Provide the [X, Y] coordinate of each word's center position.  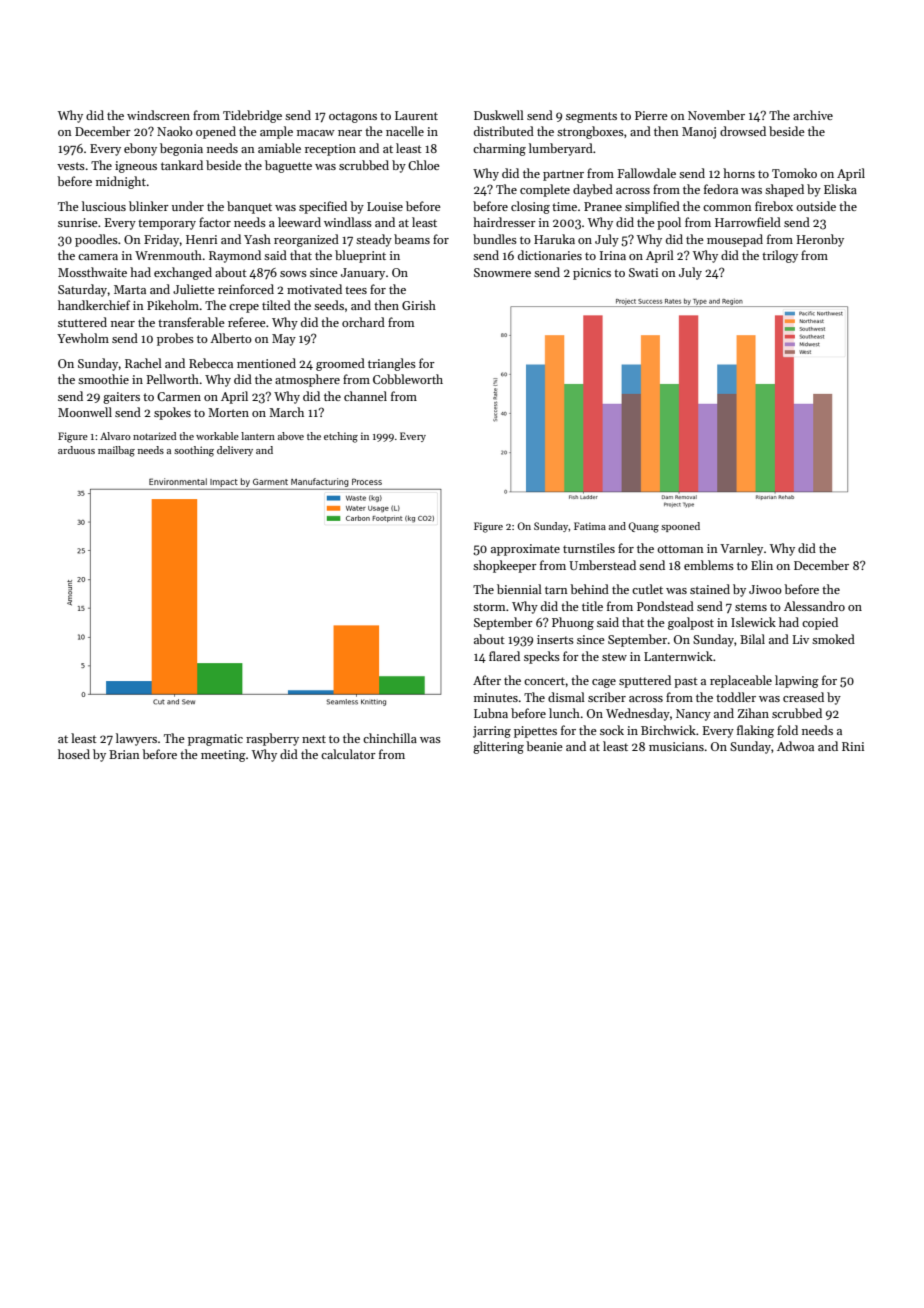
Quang [643, 527]
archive [813, 115]
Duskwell [499, 115]
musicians [676, 746]
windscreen [158, 115]
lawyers [136, 739]
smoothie [103, 379]
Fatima [590, 526]
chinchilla [390, 738]
